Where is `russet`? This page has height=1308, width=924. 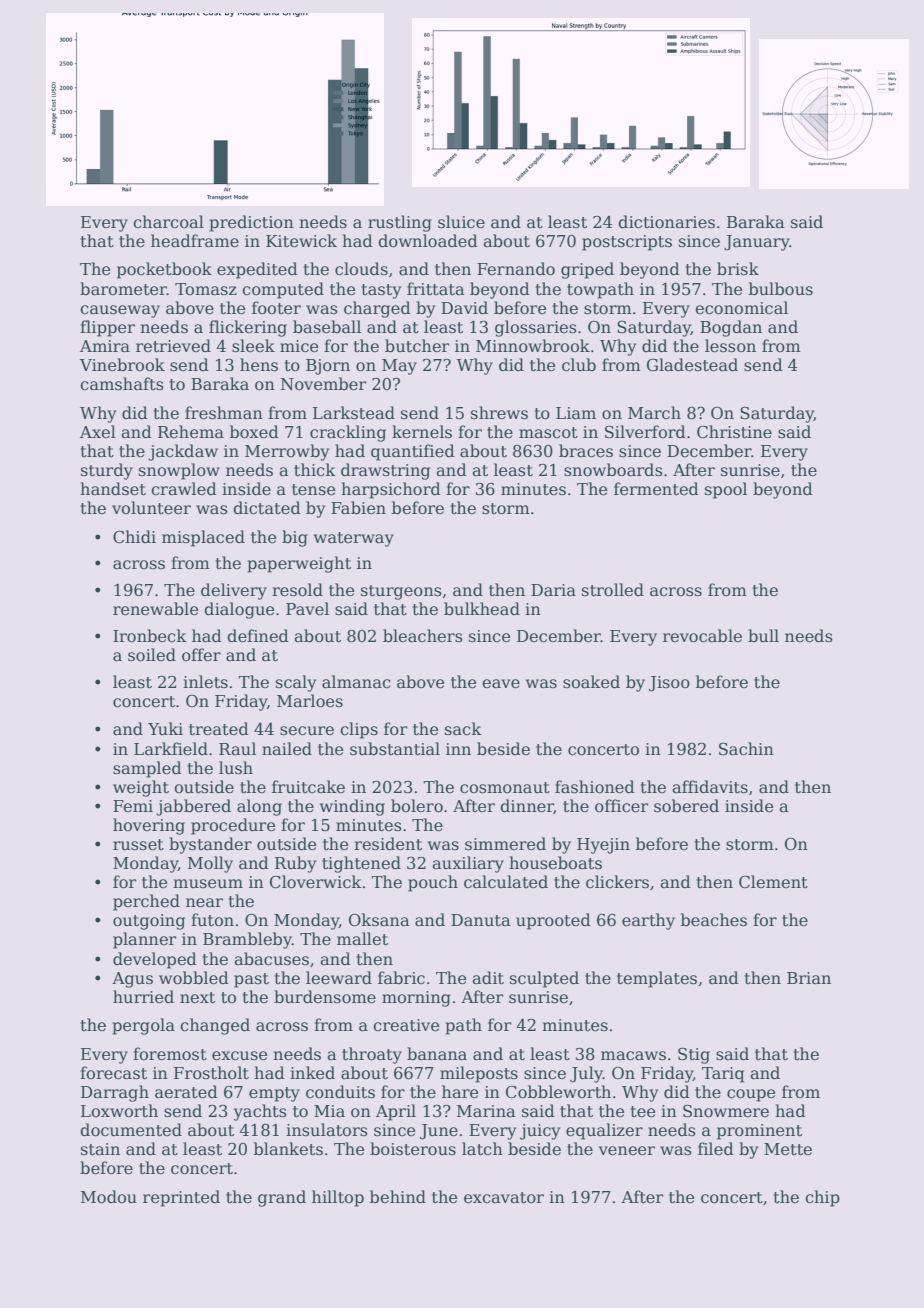 russet is located at coordinates (138, 845).
